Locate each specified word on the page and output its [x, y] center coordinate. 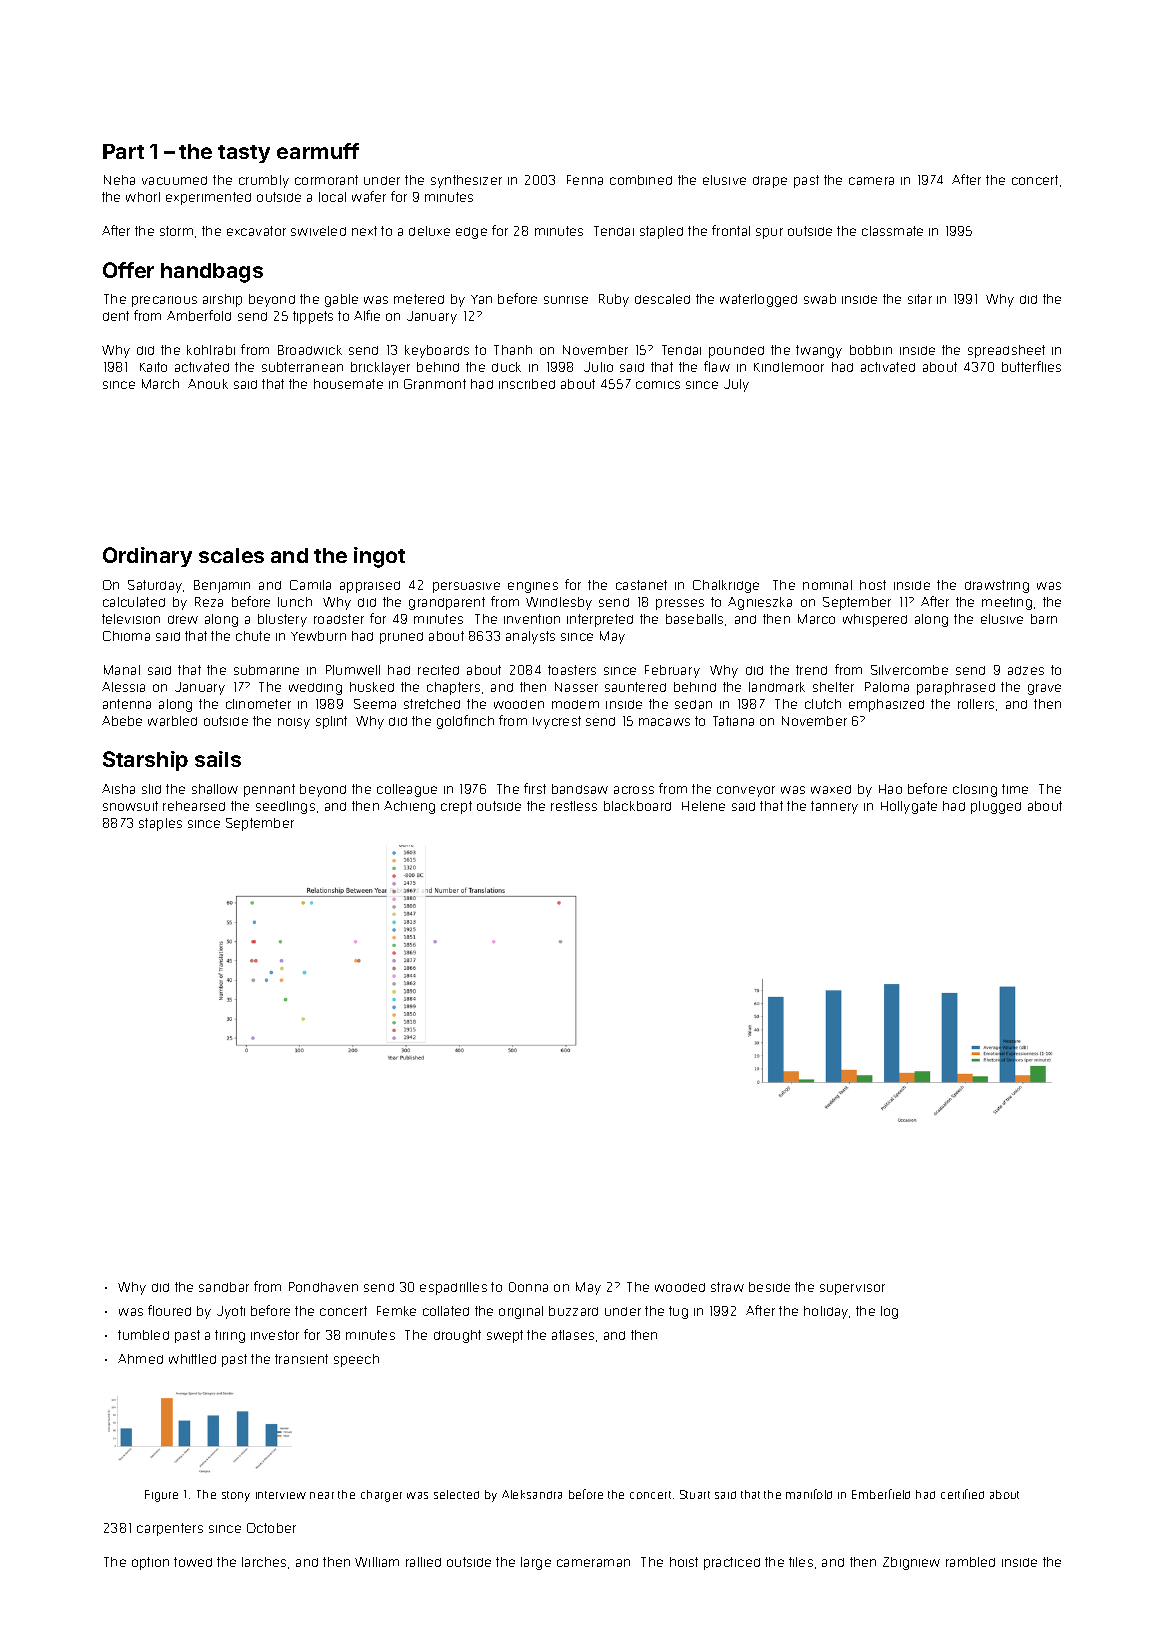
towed [193, 1562]
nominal [827, 585]
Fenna [585, 180]
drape [770, 182]
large [536, 1563]
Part [123, 151]
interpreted [600, 620]
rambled [970, 1562]
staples [160, 824]
